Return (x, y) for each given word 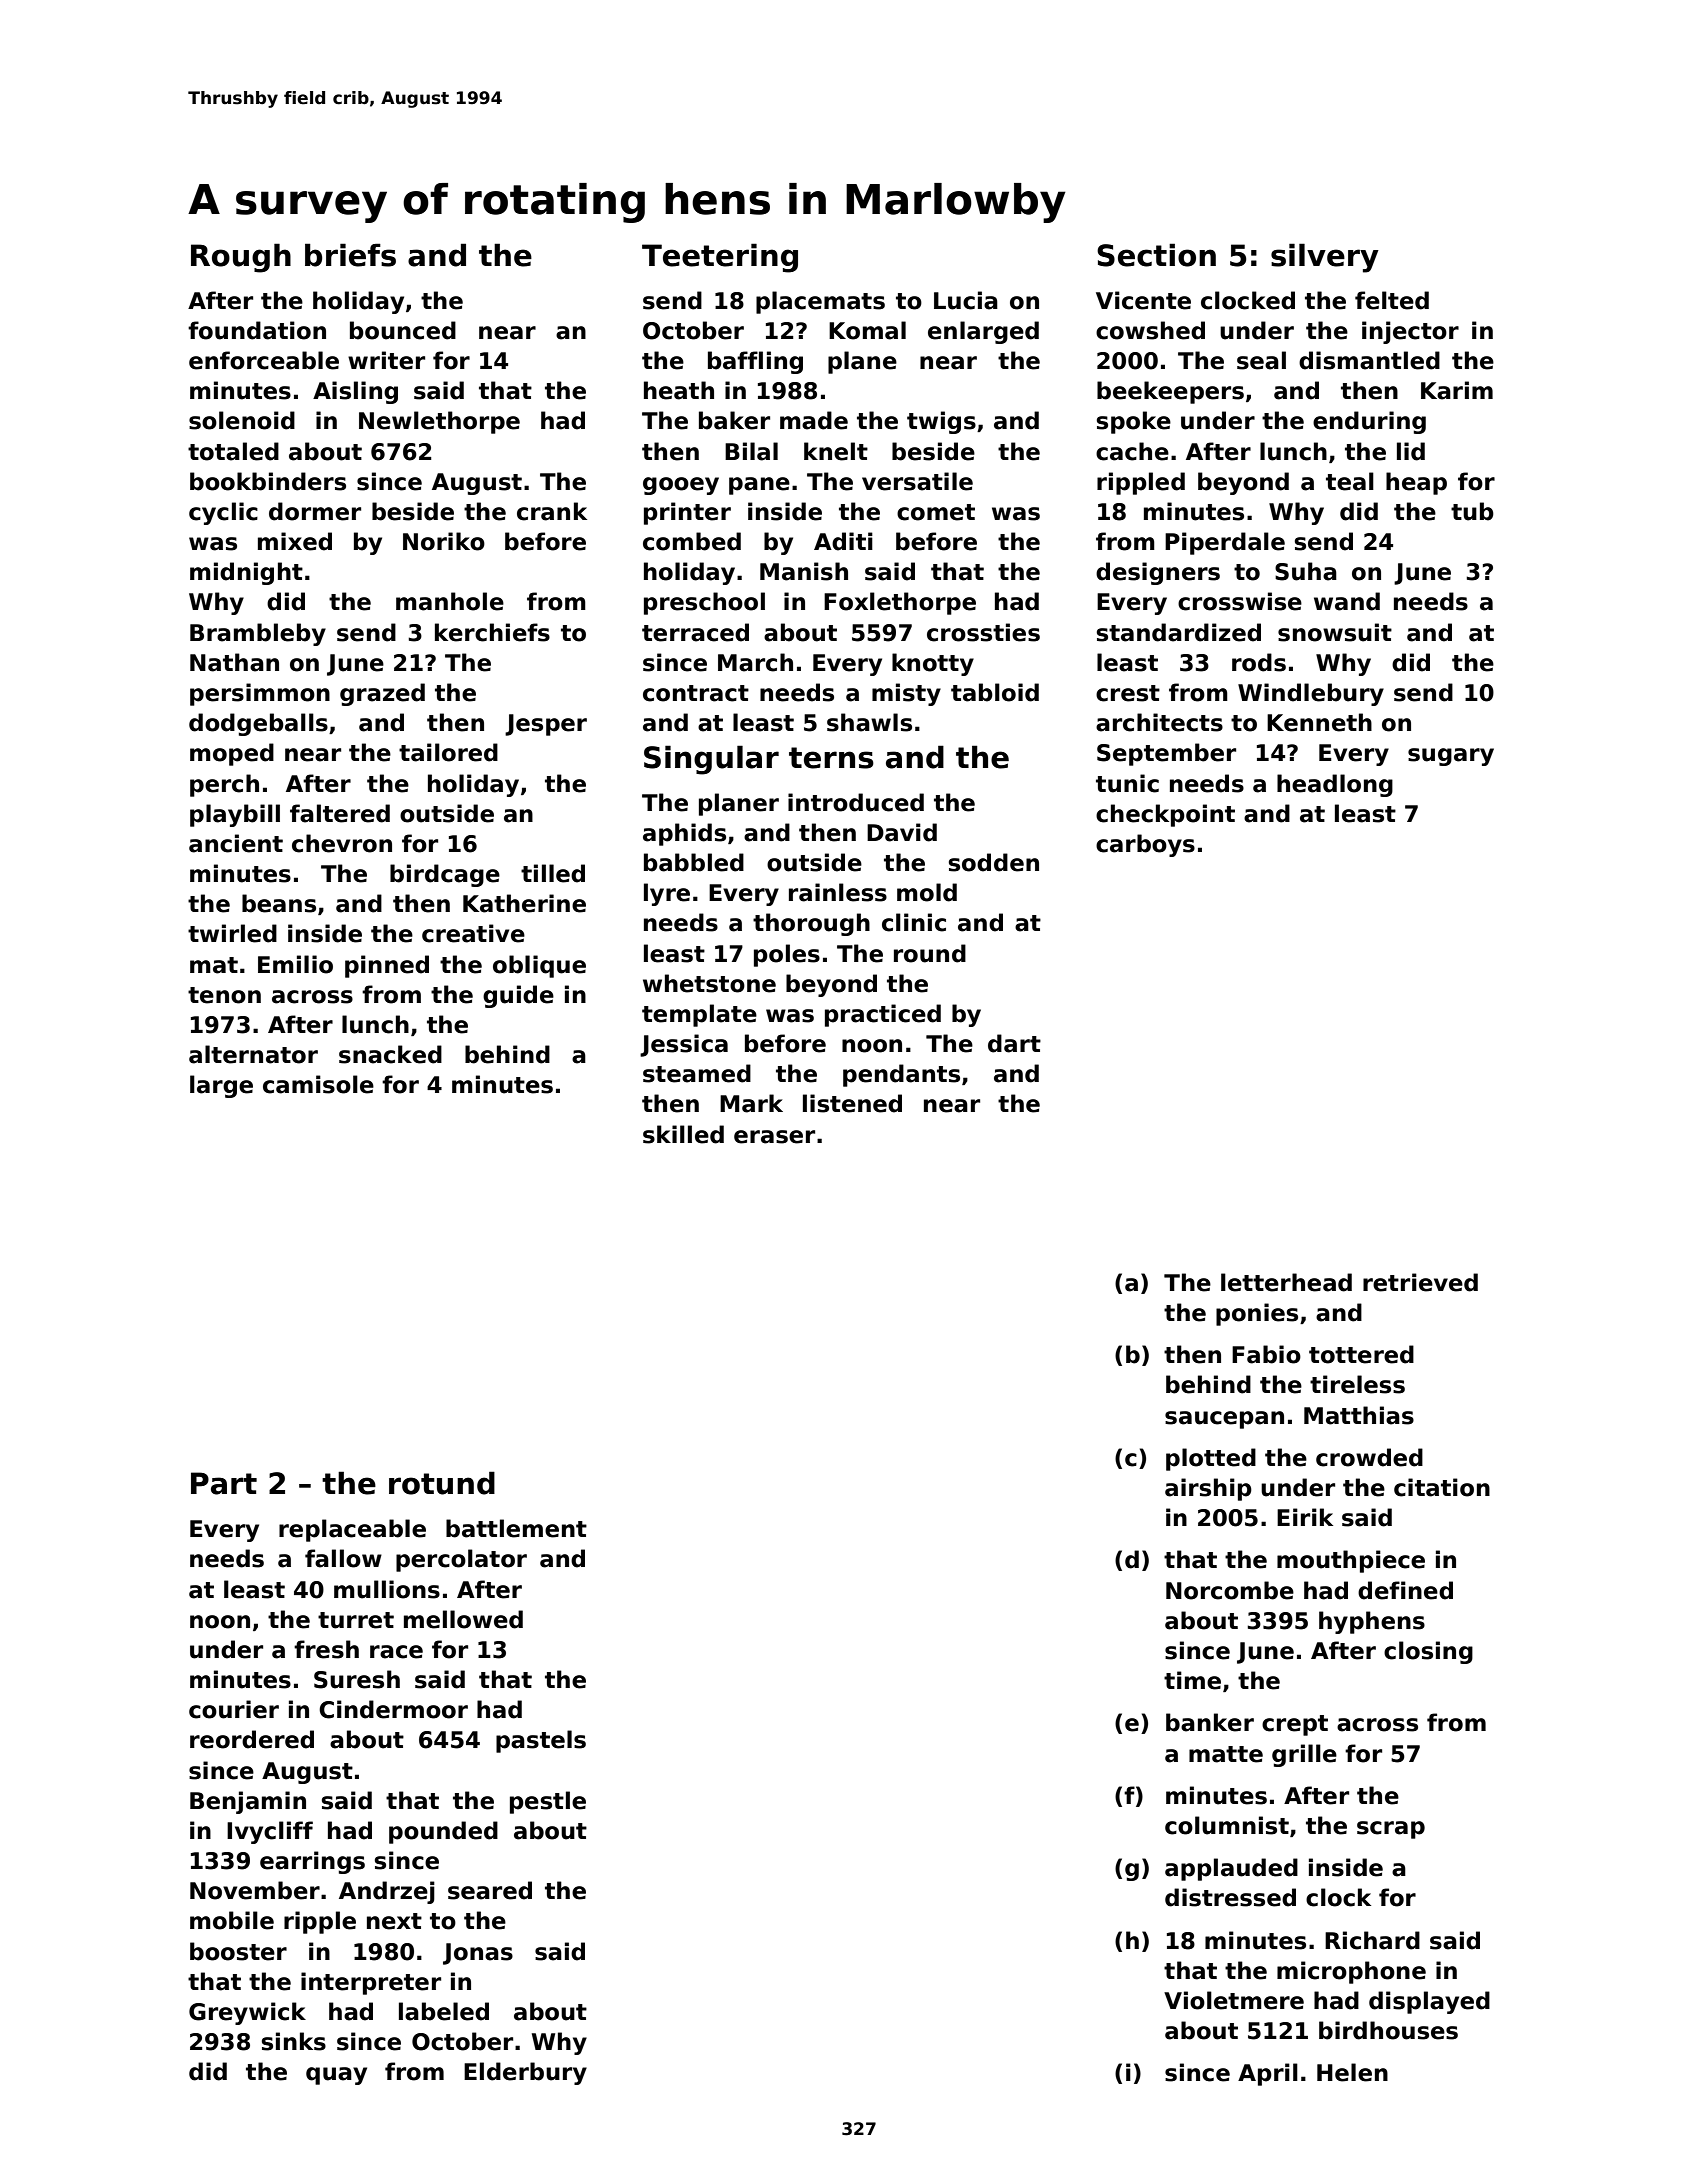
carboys (1145, 845)
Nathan (234, 662)
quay (336, 2076)
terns (831, 758)
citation (1442, 1487)
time (1192, 1680)
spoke (1134, 422)
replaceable (352, 1530)
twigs (941, 422)
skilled (683, 1134)
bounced (403, 330)
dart (1014, 1043)
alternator (253, 1054)
